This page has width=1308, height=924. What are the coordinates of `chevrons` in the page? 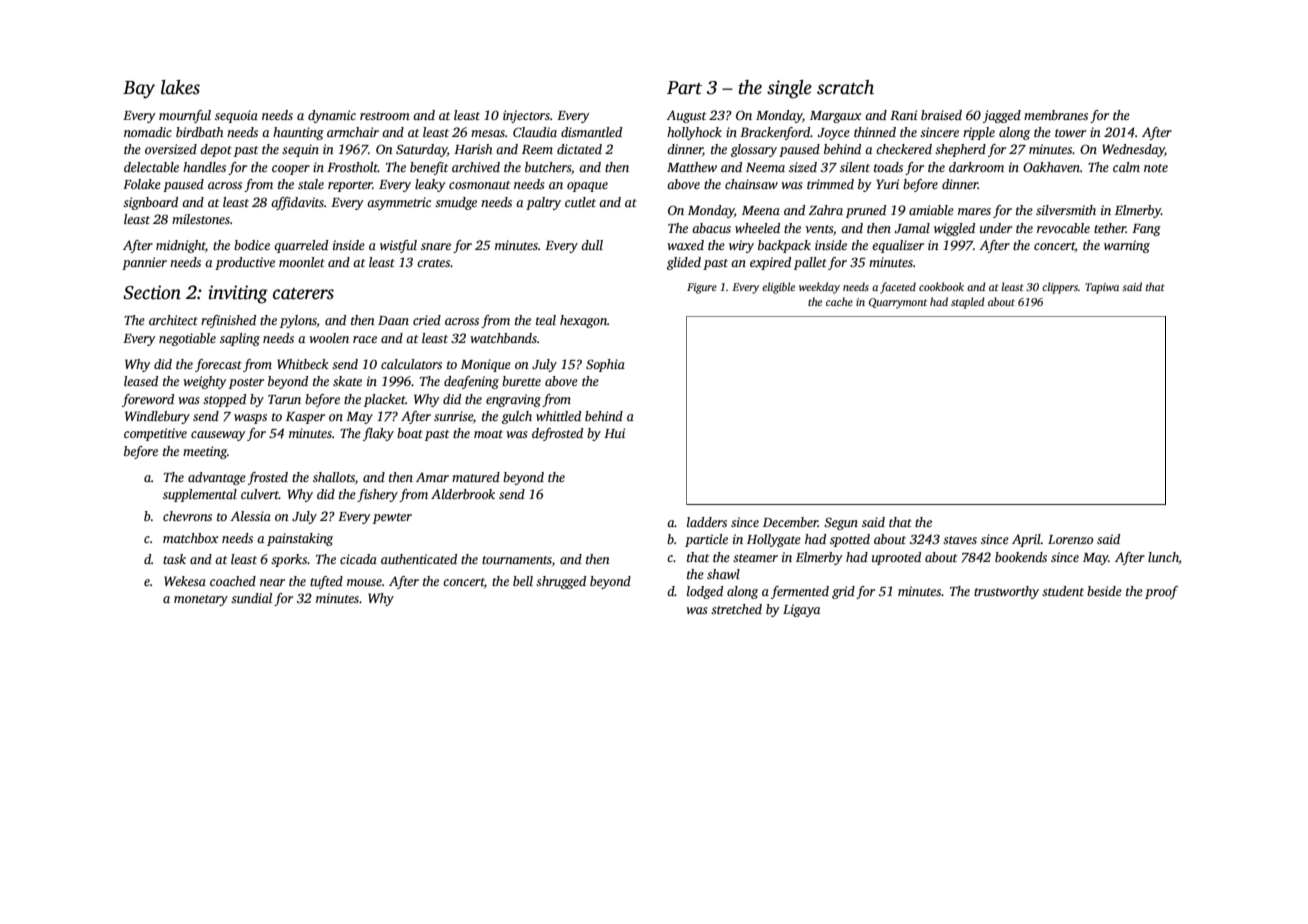 It's located at (187, 516).
